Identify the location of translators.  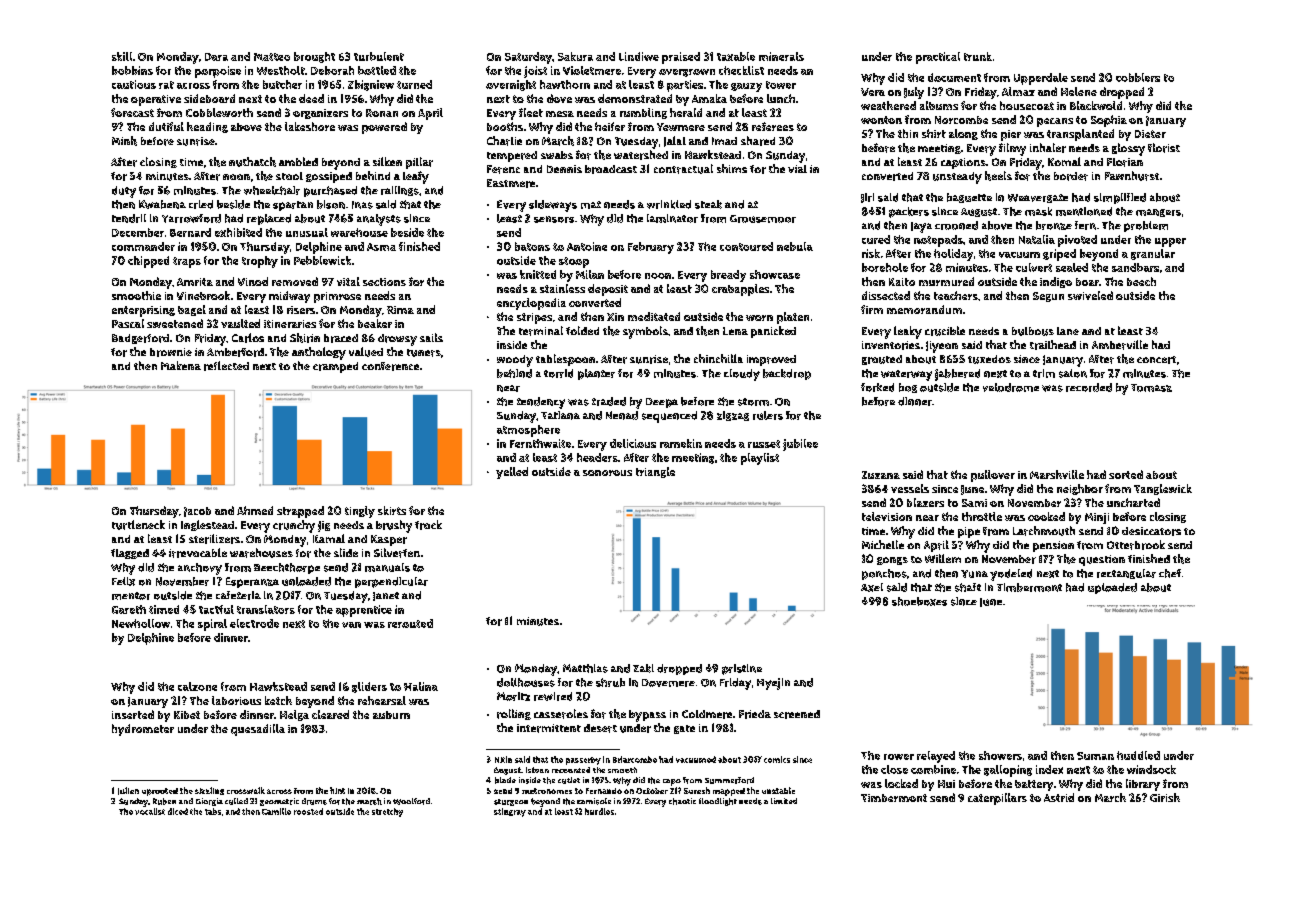
(266, 609).
